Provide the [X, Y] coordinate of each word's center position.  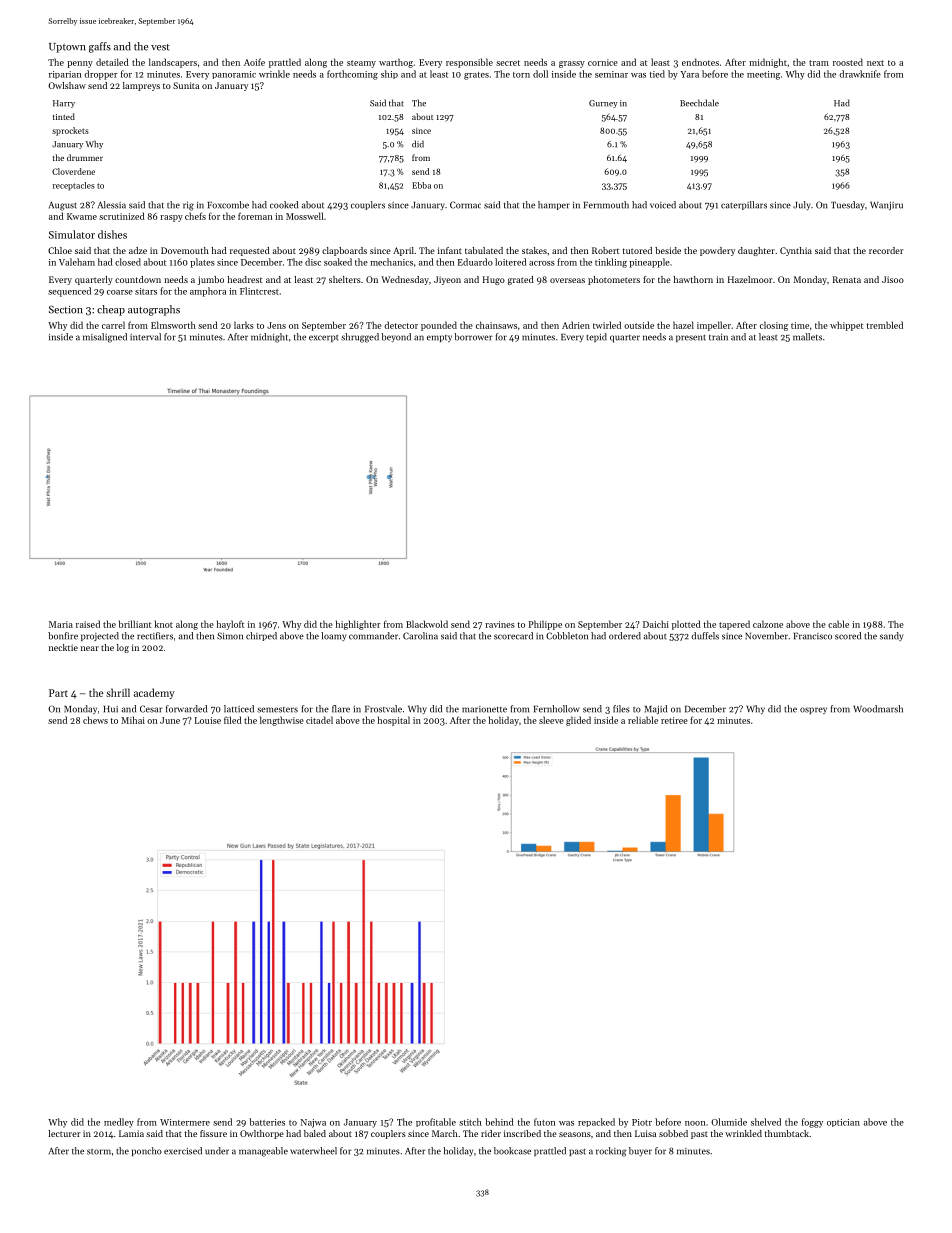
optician [843, 1123]
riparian [65, 75]
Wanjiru [886, 206]
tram [819, 63]
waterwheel [313, 1151]
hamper [554, 205]
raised [88, 624]
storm [99, 1152]
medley [119, 1123]
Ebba [421, 185]
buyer [640, 1151]
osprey [813, 710]
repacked [596, 1122]
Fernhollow [557, 709]
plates [202, 263]
